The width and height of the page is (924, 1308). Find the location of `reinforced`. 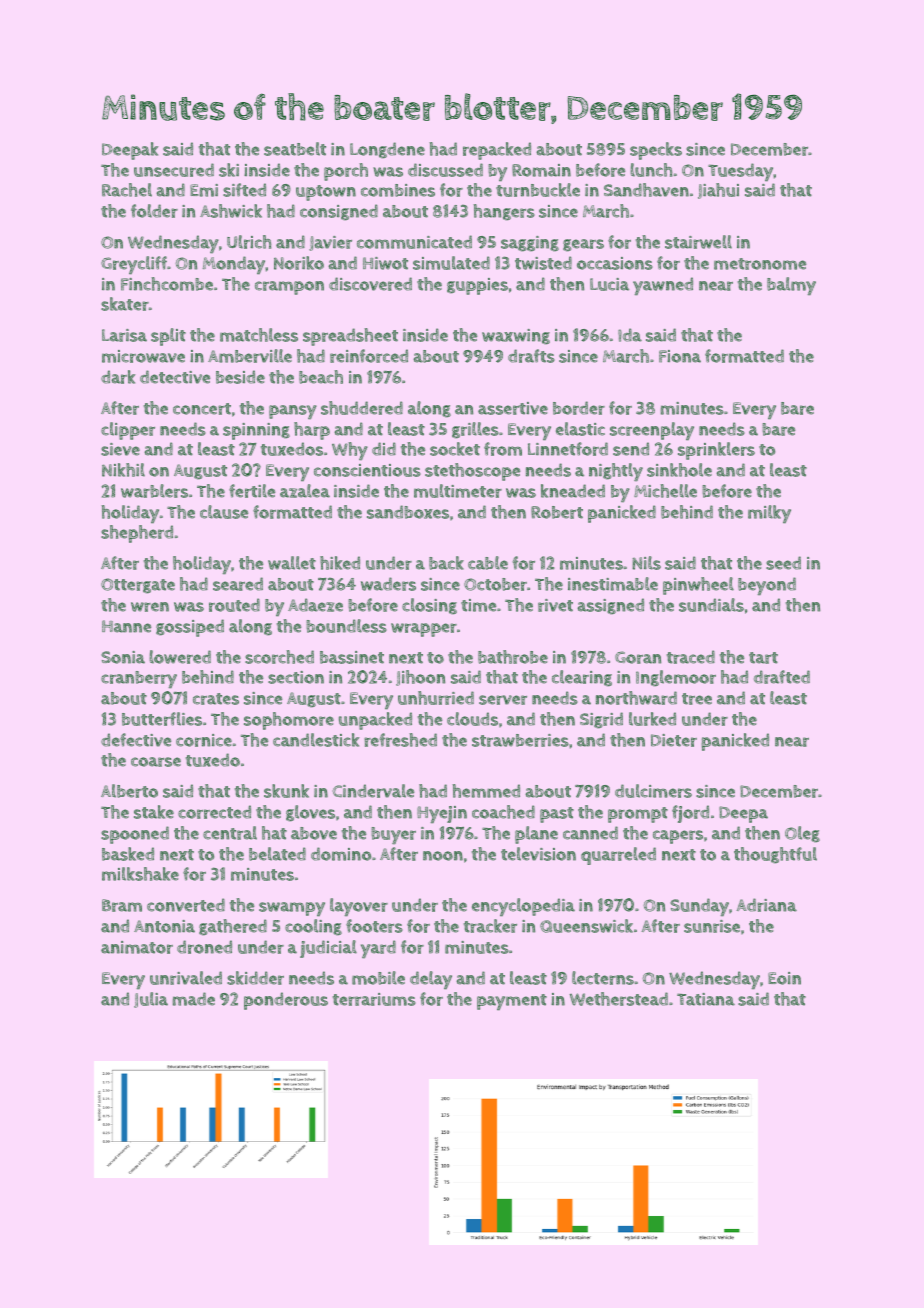

reinforced is located at coordinates (369, 356).
